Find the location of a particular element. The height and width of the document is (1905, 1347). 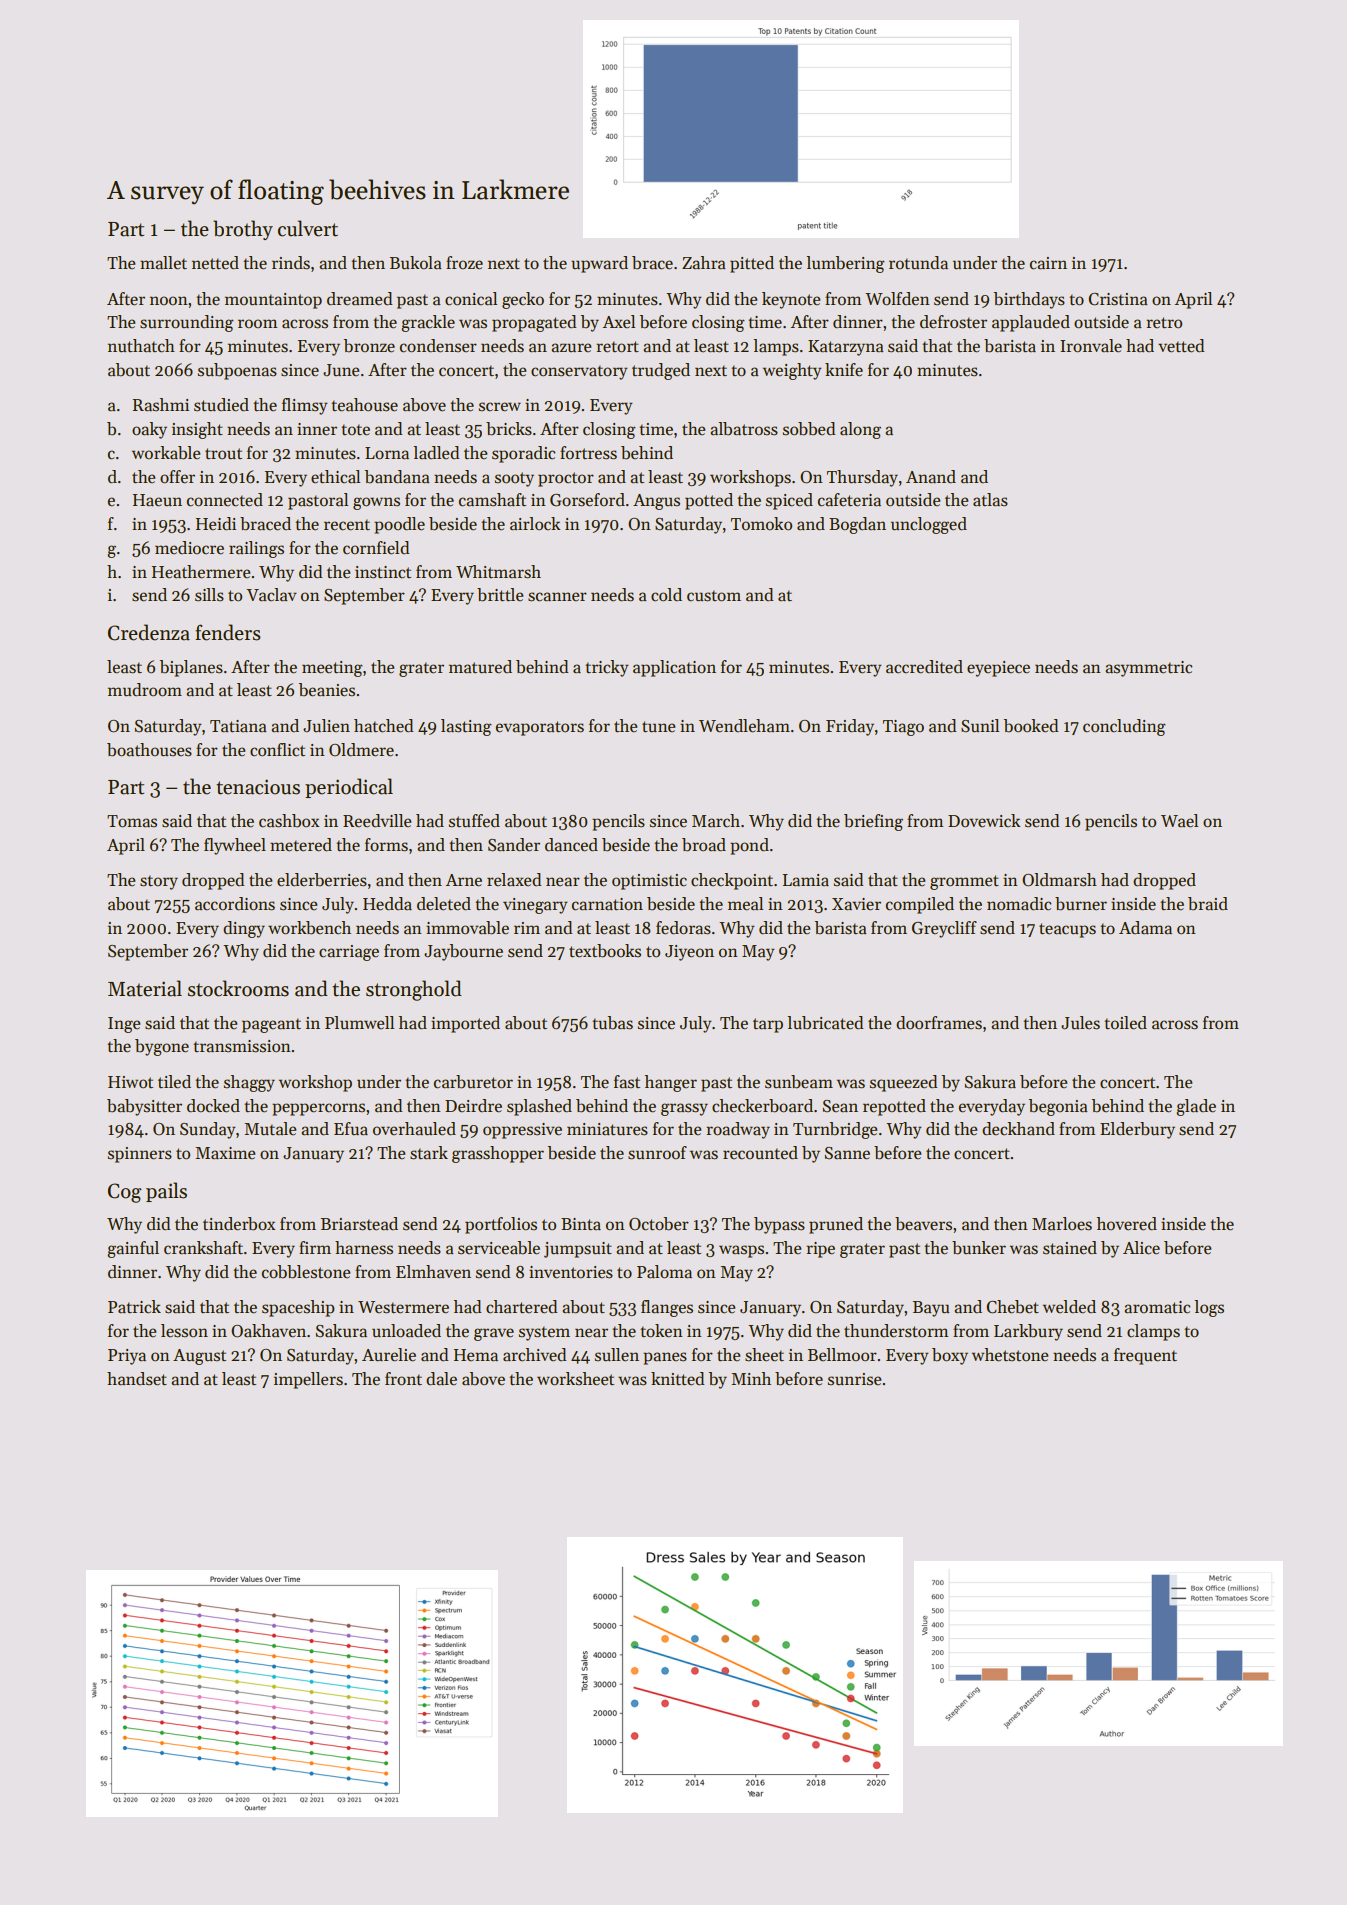

Efua is located at coordinates (351, 1128).
